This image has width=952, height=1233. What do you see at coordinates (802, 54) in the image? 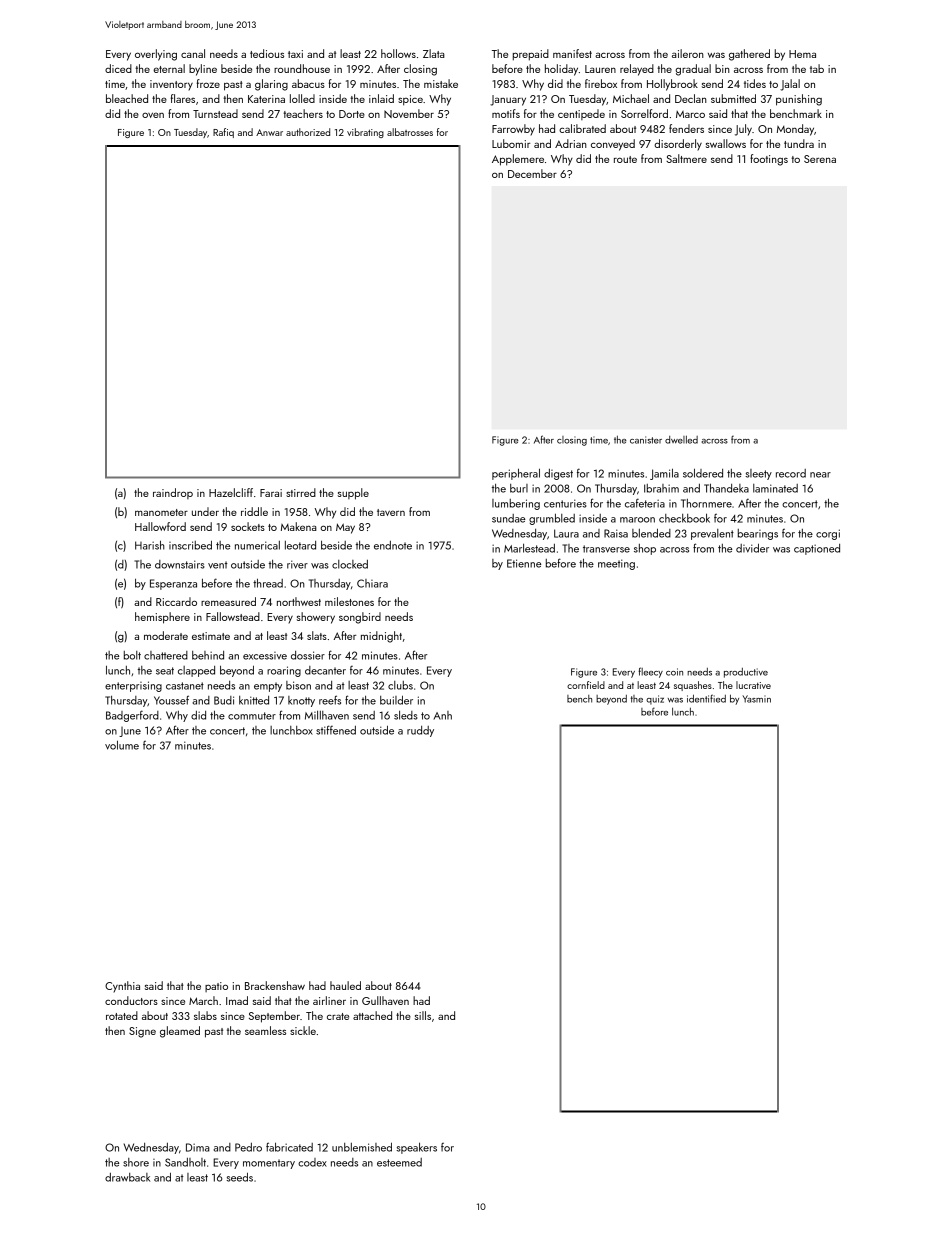
I see `Hema` at bounding box center [802, 54].
